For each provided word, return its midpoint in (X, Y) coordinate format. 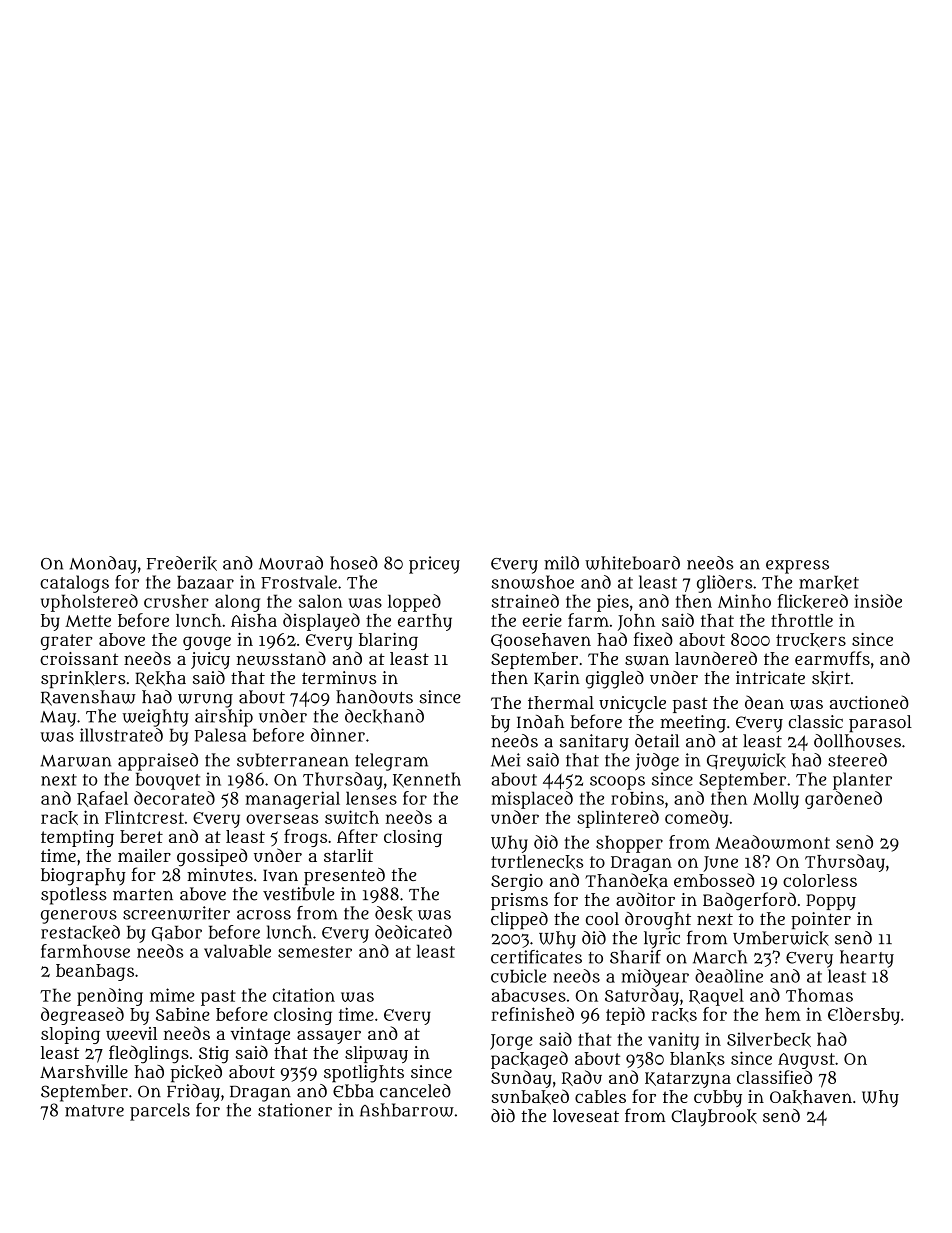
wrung (205, 701)
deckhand (384, 716)
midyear (655, 978)
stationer (295, 1110)
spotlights (364, 1074)
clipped (519, 921)
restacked (80, 932)
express (797, 567)
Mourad (291, 563)
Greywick (746, 762)
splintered (618, 819)
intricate (770, 677)
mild (561, 563)
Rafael (102, 799)
